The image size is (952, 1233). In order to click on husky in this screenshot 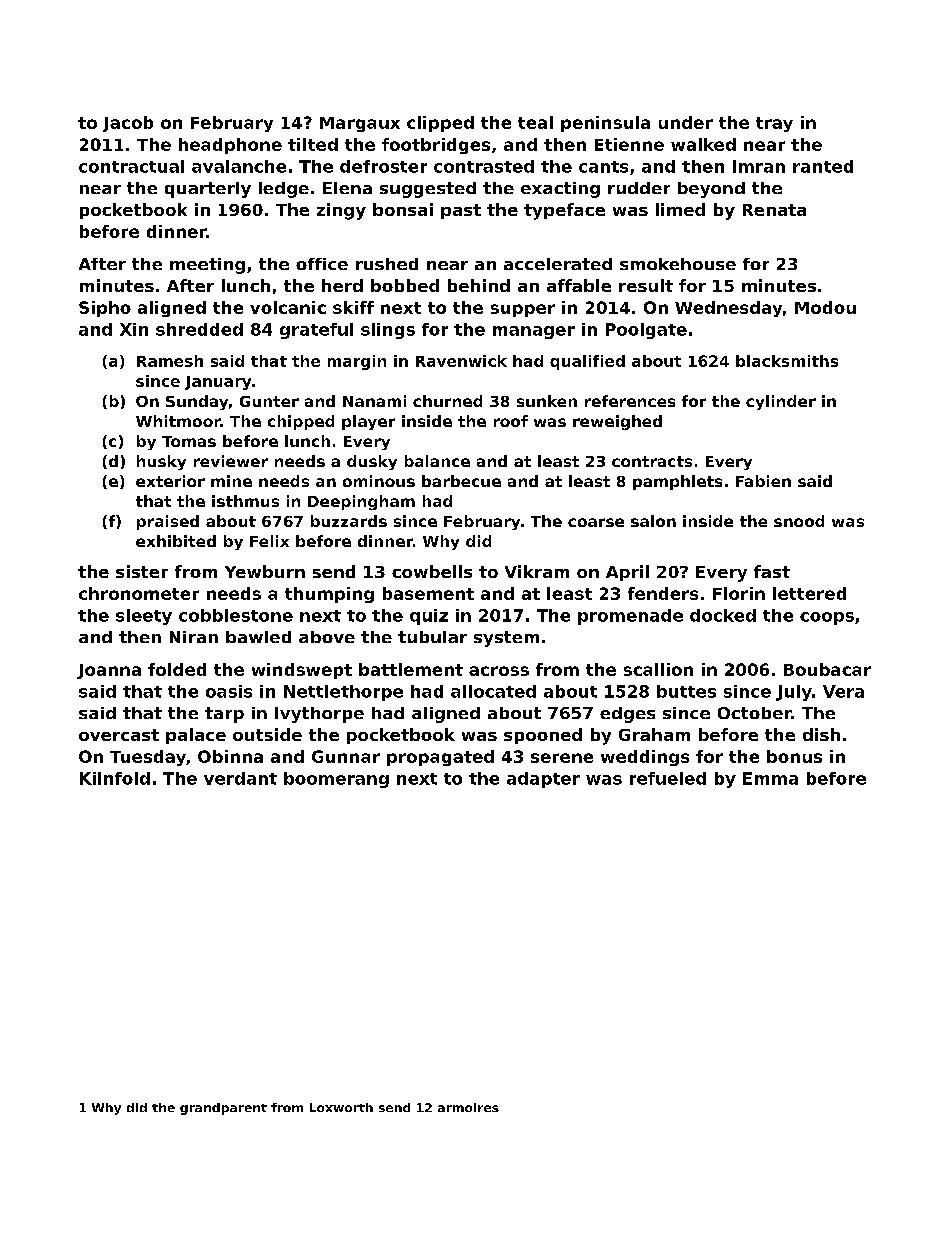, I will do `click(161, 462)`.
